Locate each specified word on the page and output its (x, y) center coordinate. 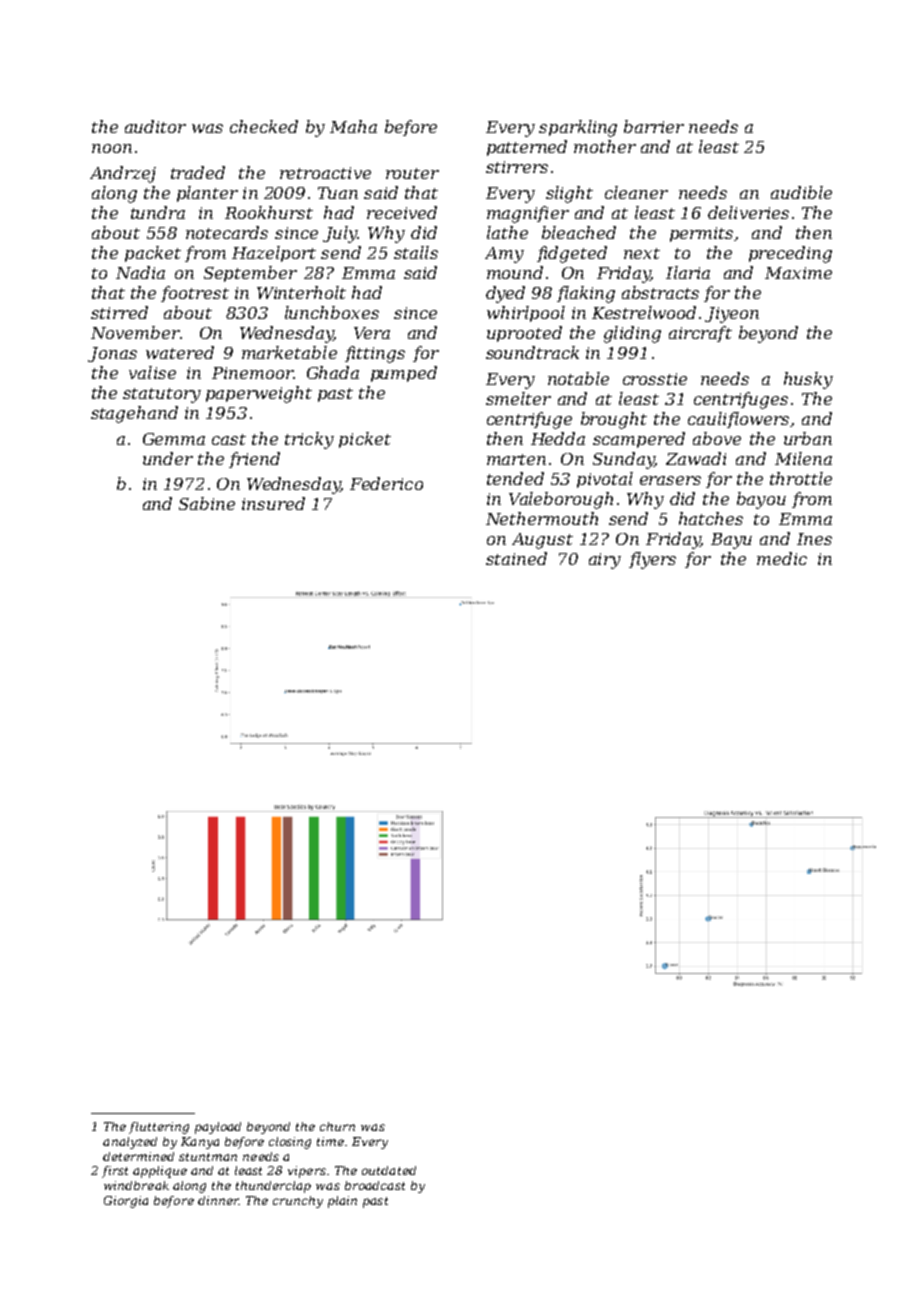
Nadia (140, 272)
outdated (389, 1170)
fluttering (159, 1128)
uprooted (524, 334)
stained (516, 558)
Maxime (798, 273)
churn (337, 1126)
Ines (814, 539)
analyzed (130, 1143)
